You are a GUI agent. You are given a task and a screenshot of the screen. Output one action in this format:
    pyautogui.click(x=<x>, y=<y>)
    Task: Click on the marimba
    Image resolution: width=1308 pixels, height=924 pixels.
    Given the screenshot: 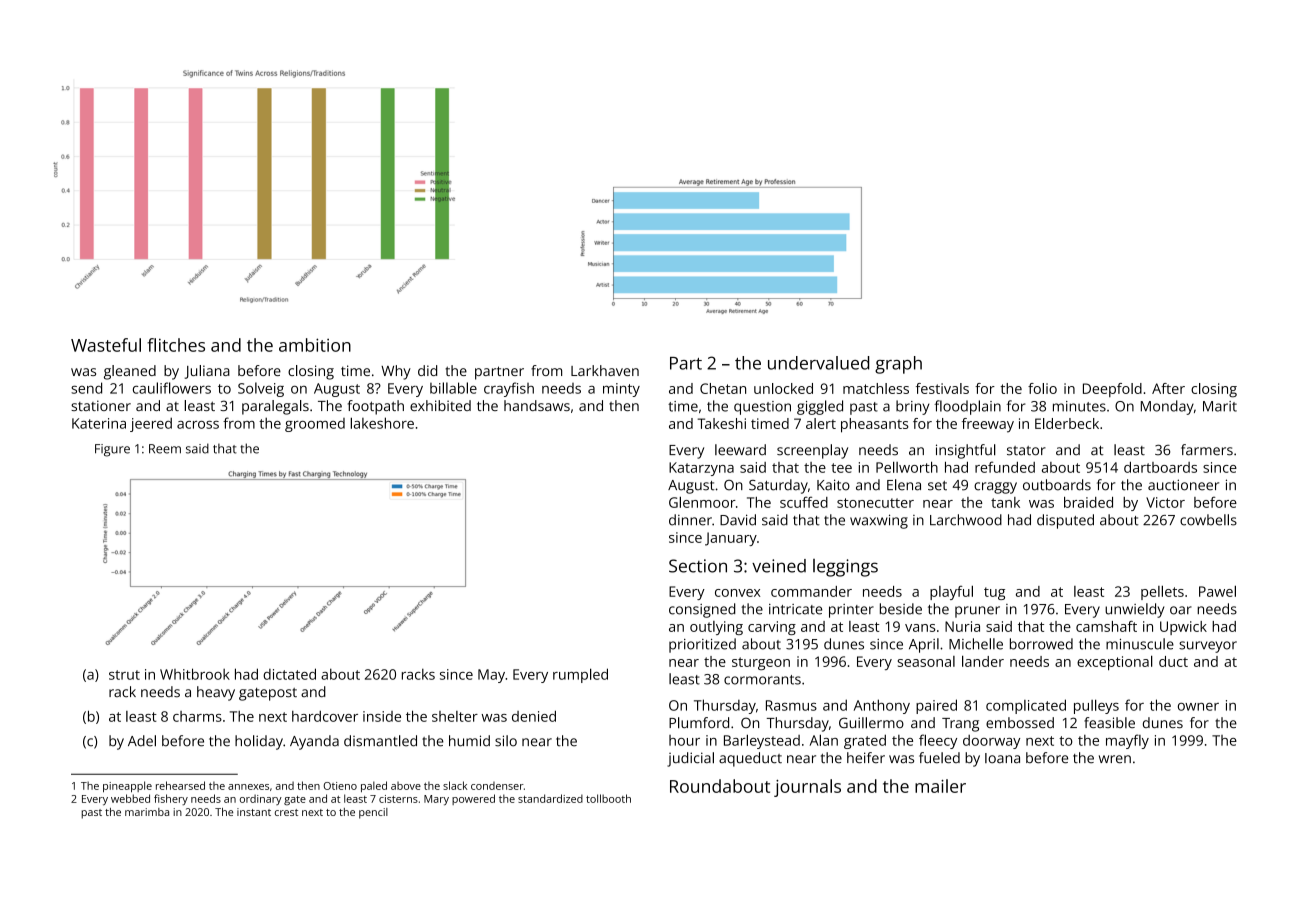 What is the action you would take?
    pyautogui.click(x=147, y=812)
